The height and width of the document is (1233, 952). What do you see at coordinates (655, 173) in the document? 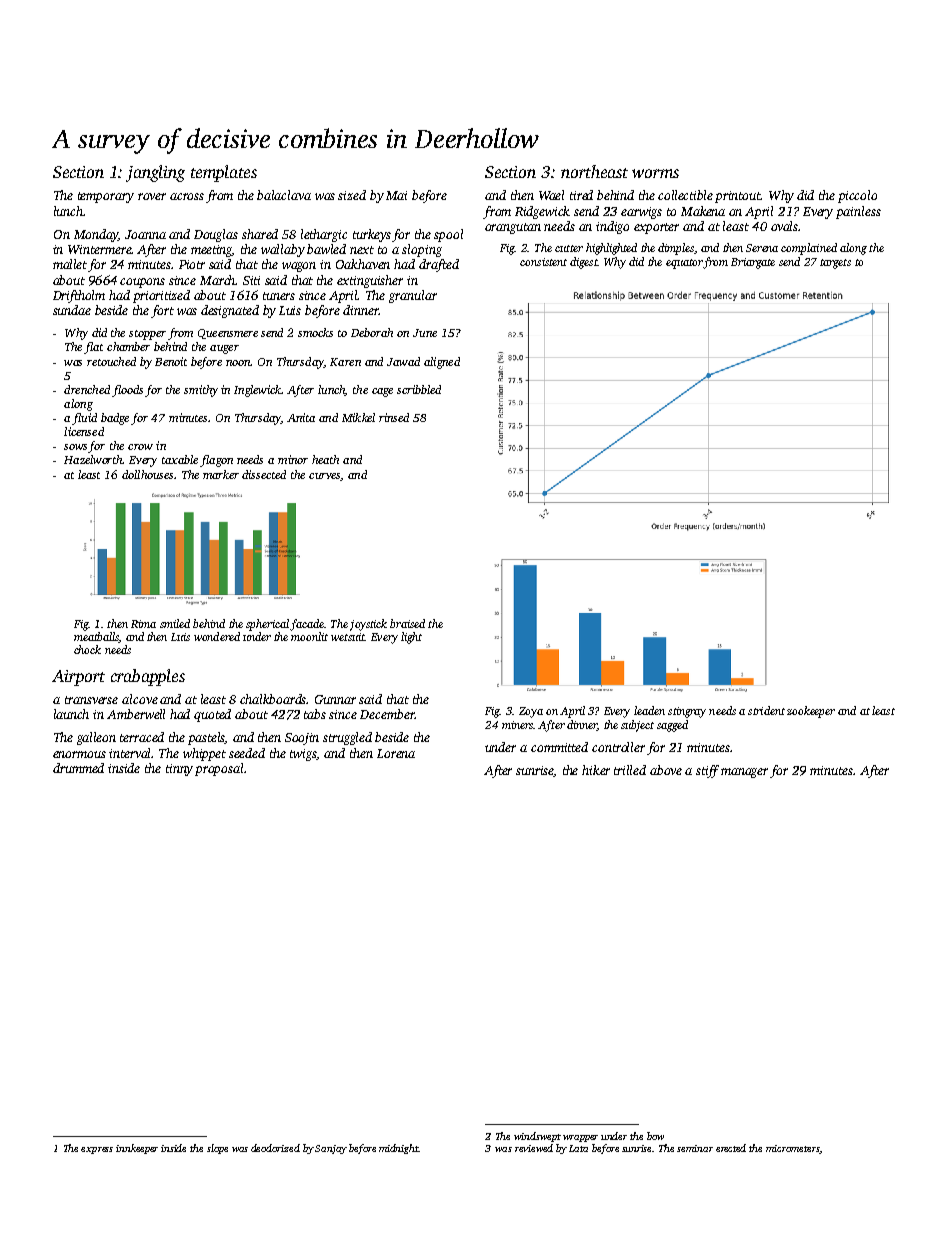
I see `worms` at bounding box center [655, 173].
